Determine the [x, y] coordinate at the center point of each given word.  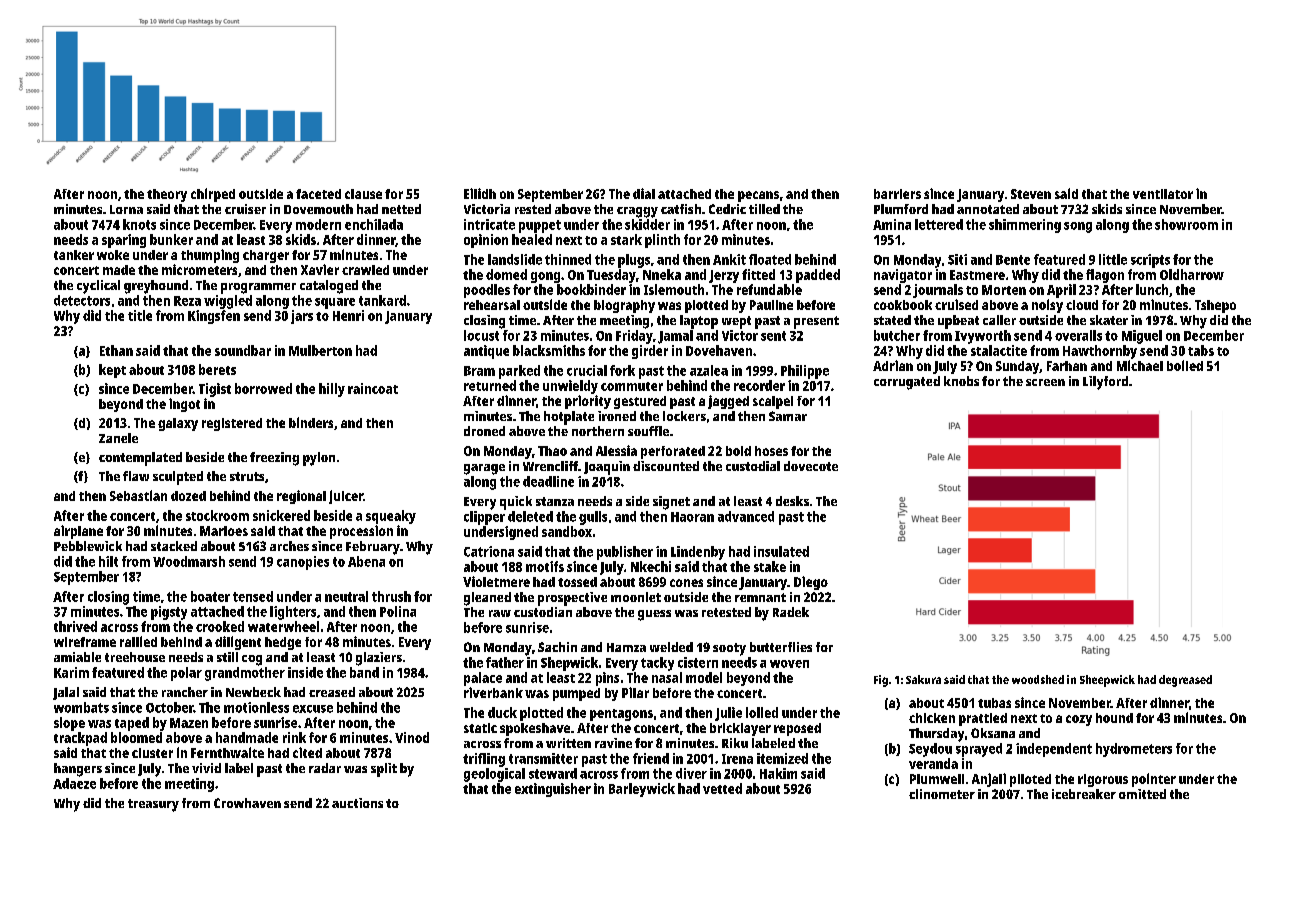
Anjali [989, 780]
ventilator [1163, 194]
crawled [365, 270]
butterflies [781, 647]
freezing [274, 459]
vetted [722, 788]
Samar [788, 416]
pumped [576, 694]
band [364, 672]
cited [307, 752]
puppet [540, 226]
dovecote [811, 466]
